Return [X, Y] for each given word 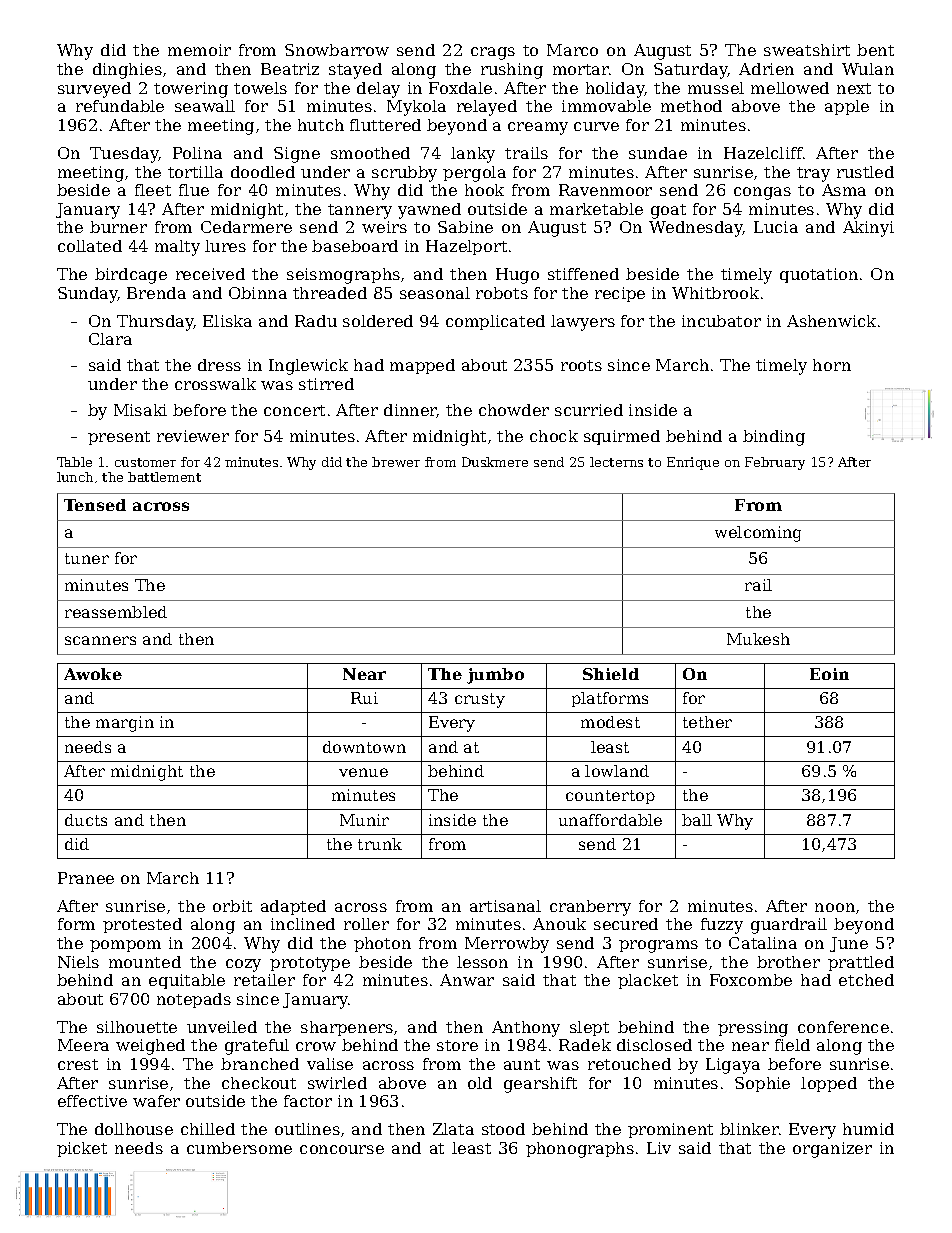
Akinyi [868, 229]
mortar [581, 69]
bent [875, 50]
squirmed [622, 437]
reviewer [193, 436]
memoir [199, 50]
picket [82, 1149]
